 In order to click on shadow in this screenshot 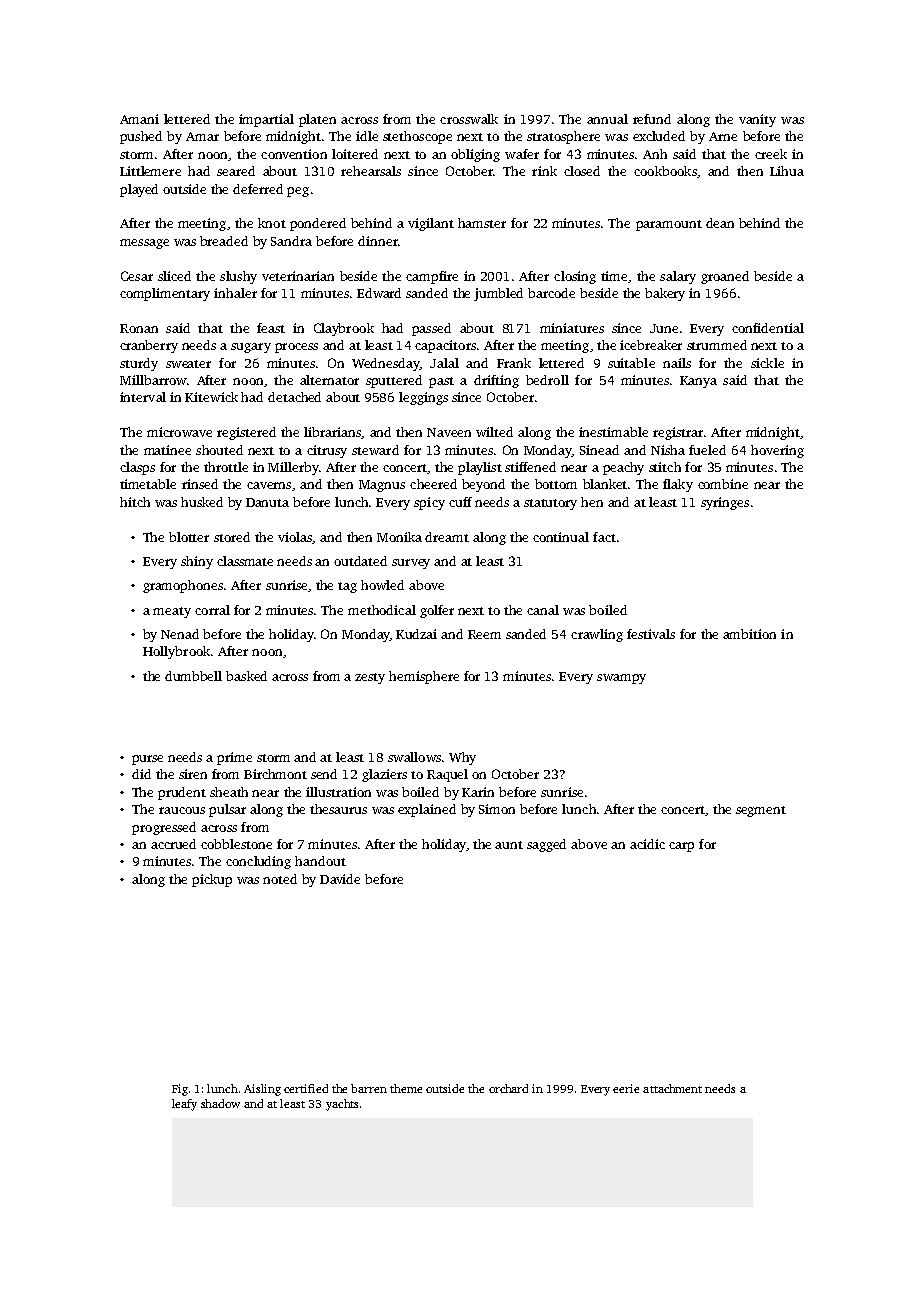, I will do `click(220, 1103)`.
